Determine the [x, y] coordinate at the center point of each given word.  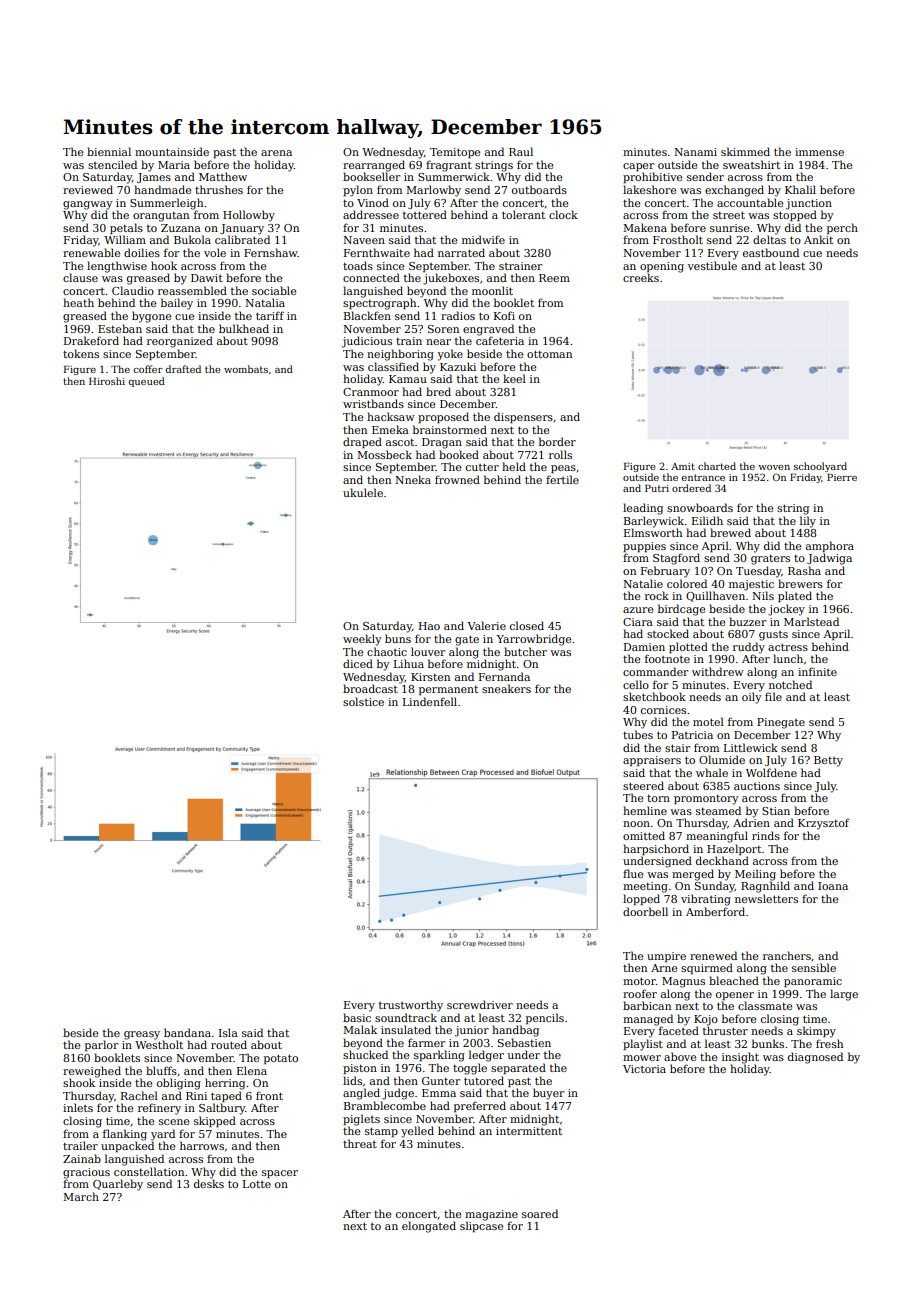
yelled [417, 1132]
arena [276, 153]
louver [428, 651]
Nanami [695, 152]
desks [209, 1183]
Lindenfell [430, 701]
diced [358, 663]
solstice [363, 701]
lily [808, 522]
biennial [109, 151]
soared [540, 1213]
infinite [817, 671]
